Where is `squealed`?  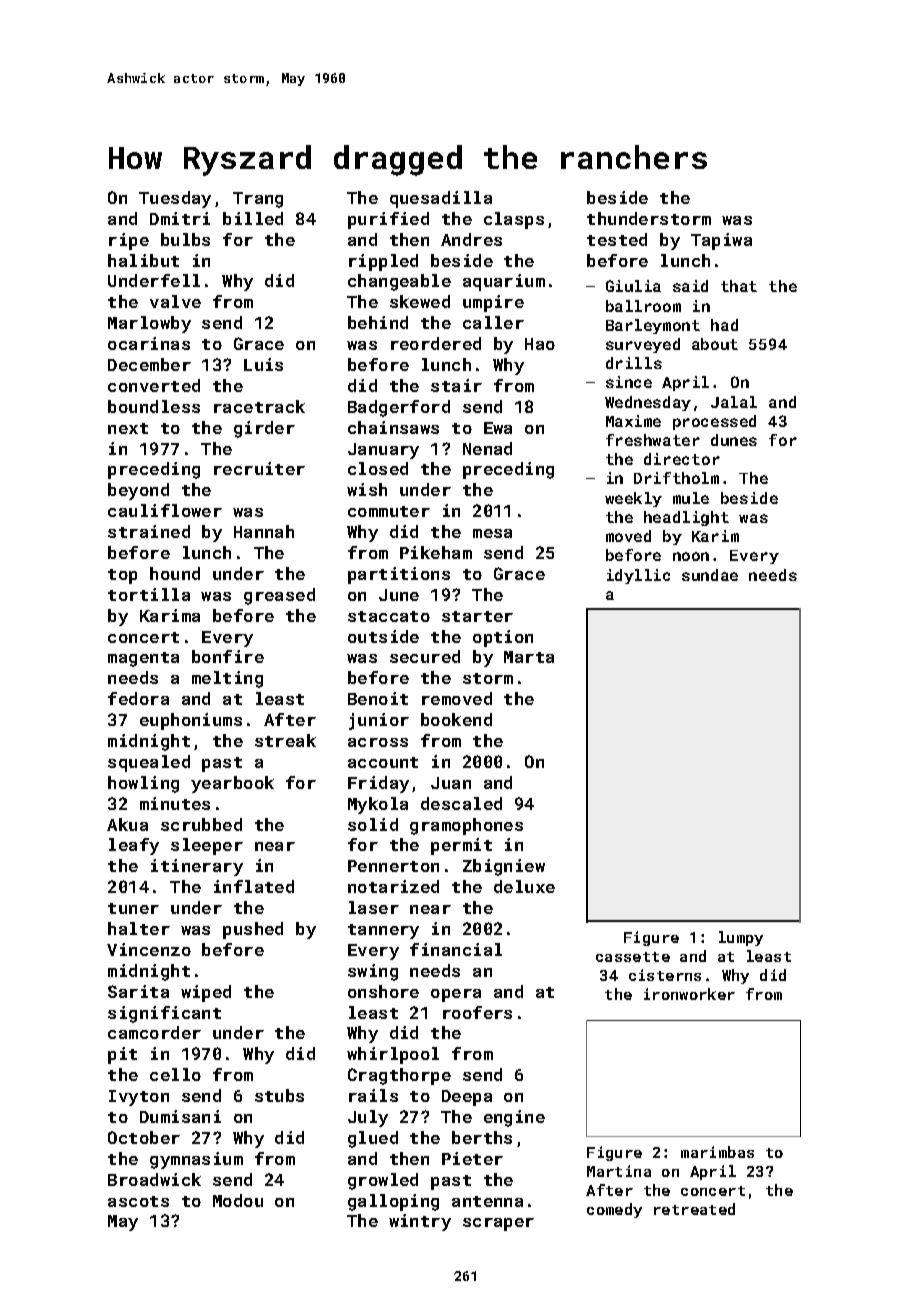 squealed is located at coordinates (149, 763).
